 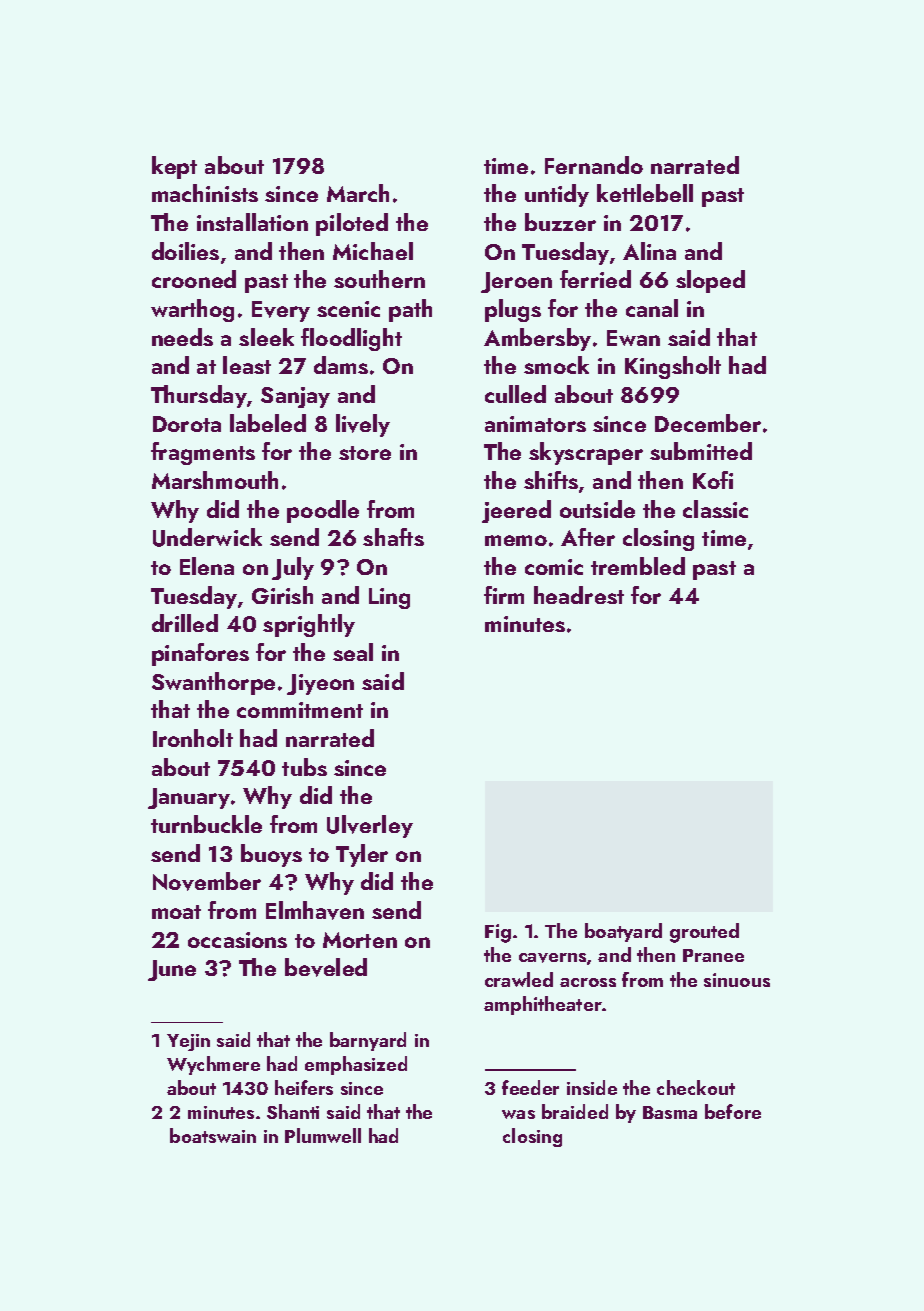 What do you see at coordinates (174, 167) in the document?
I see `kept` at bounding box center [174, 167].
